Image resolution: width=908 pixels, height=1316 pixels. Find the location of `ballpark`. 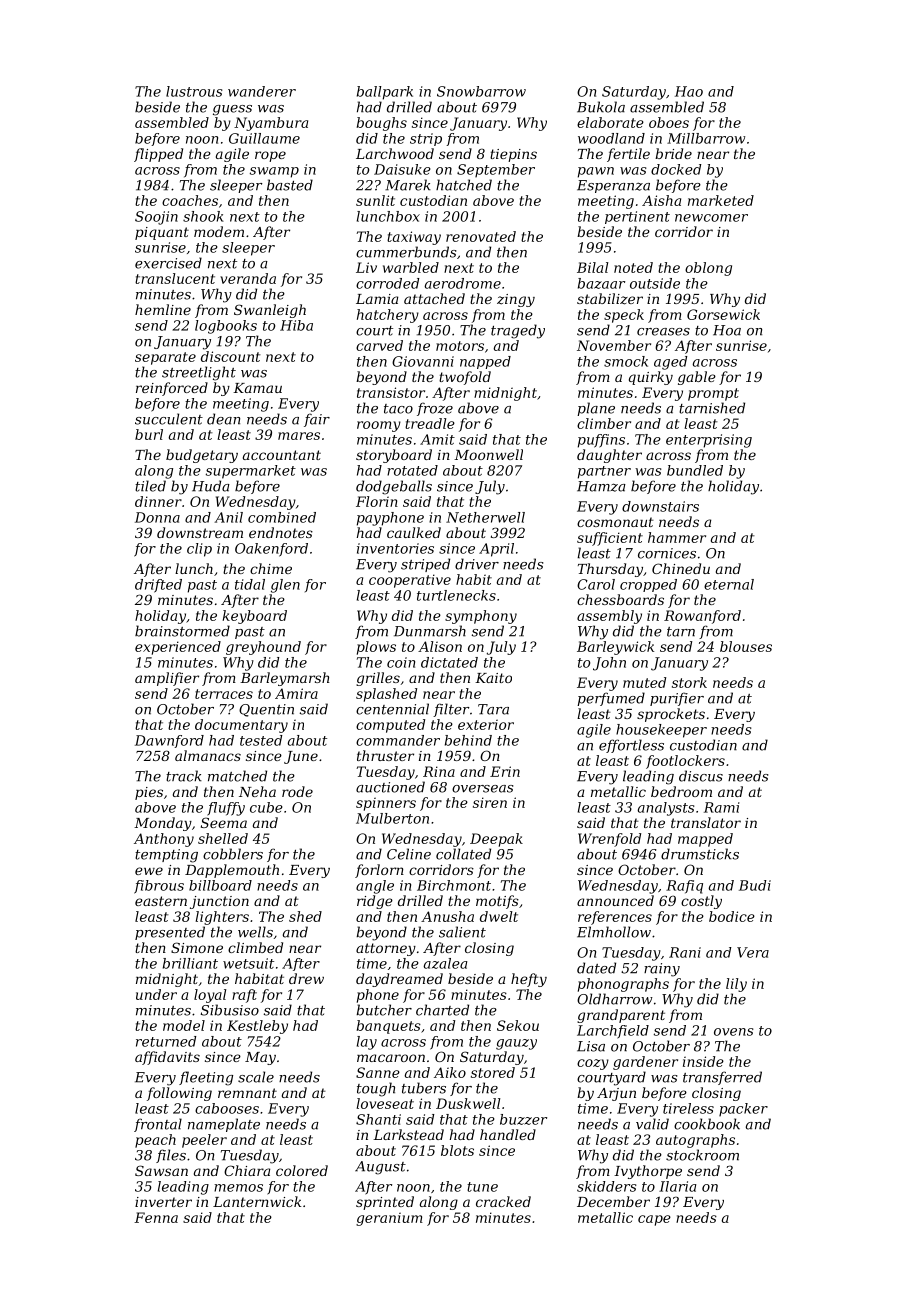

ballpark is located at coordinates (385, 93).
